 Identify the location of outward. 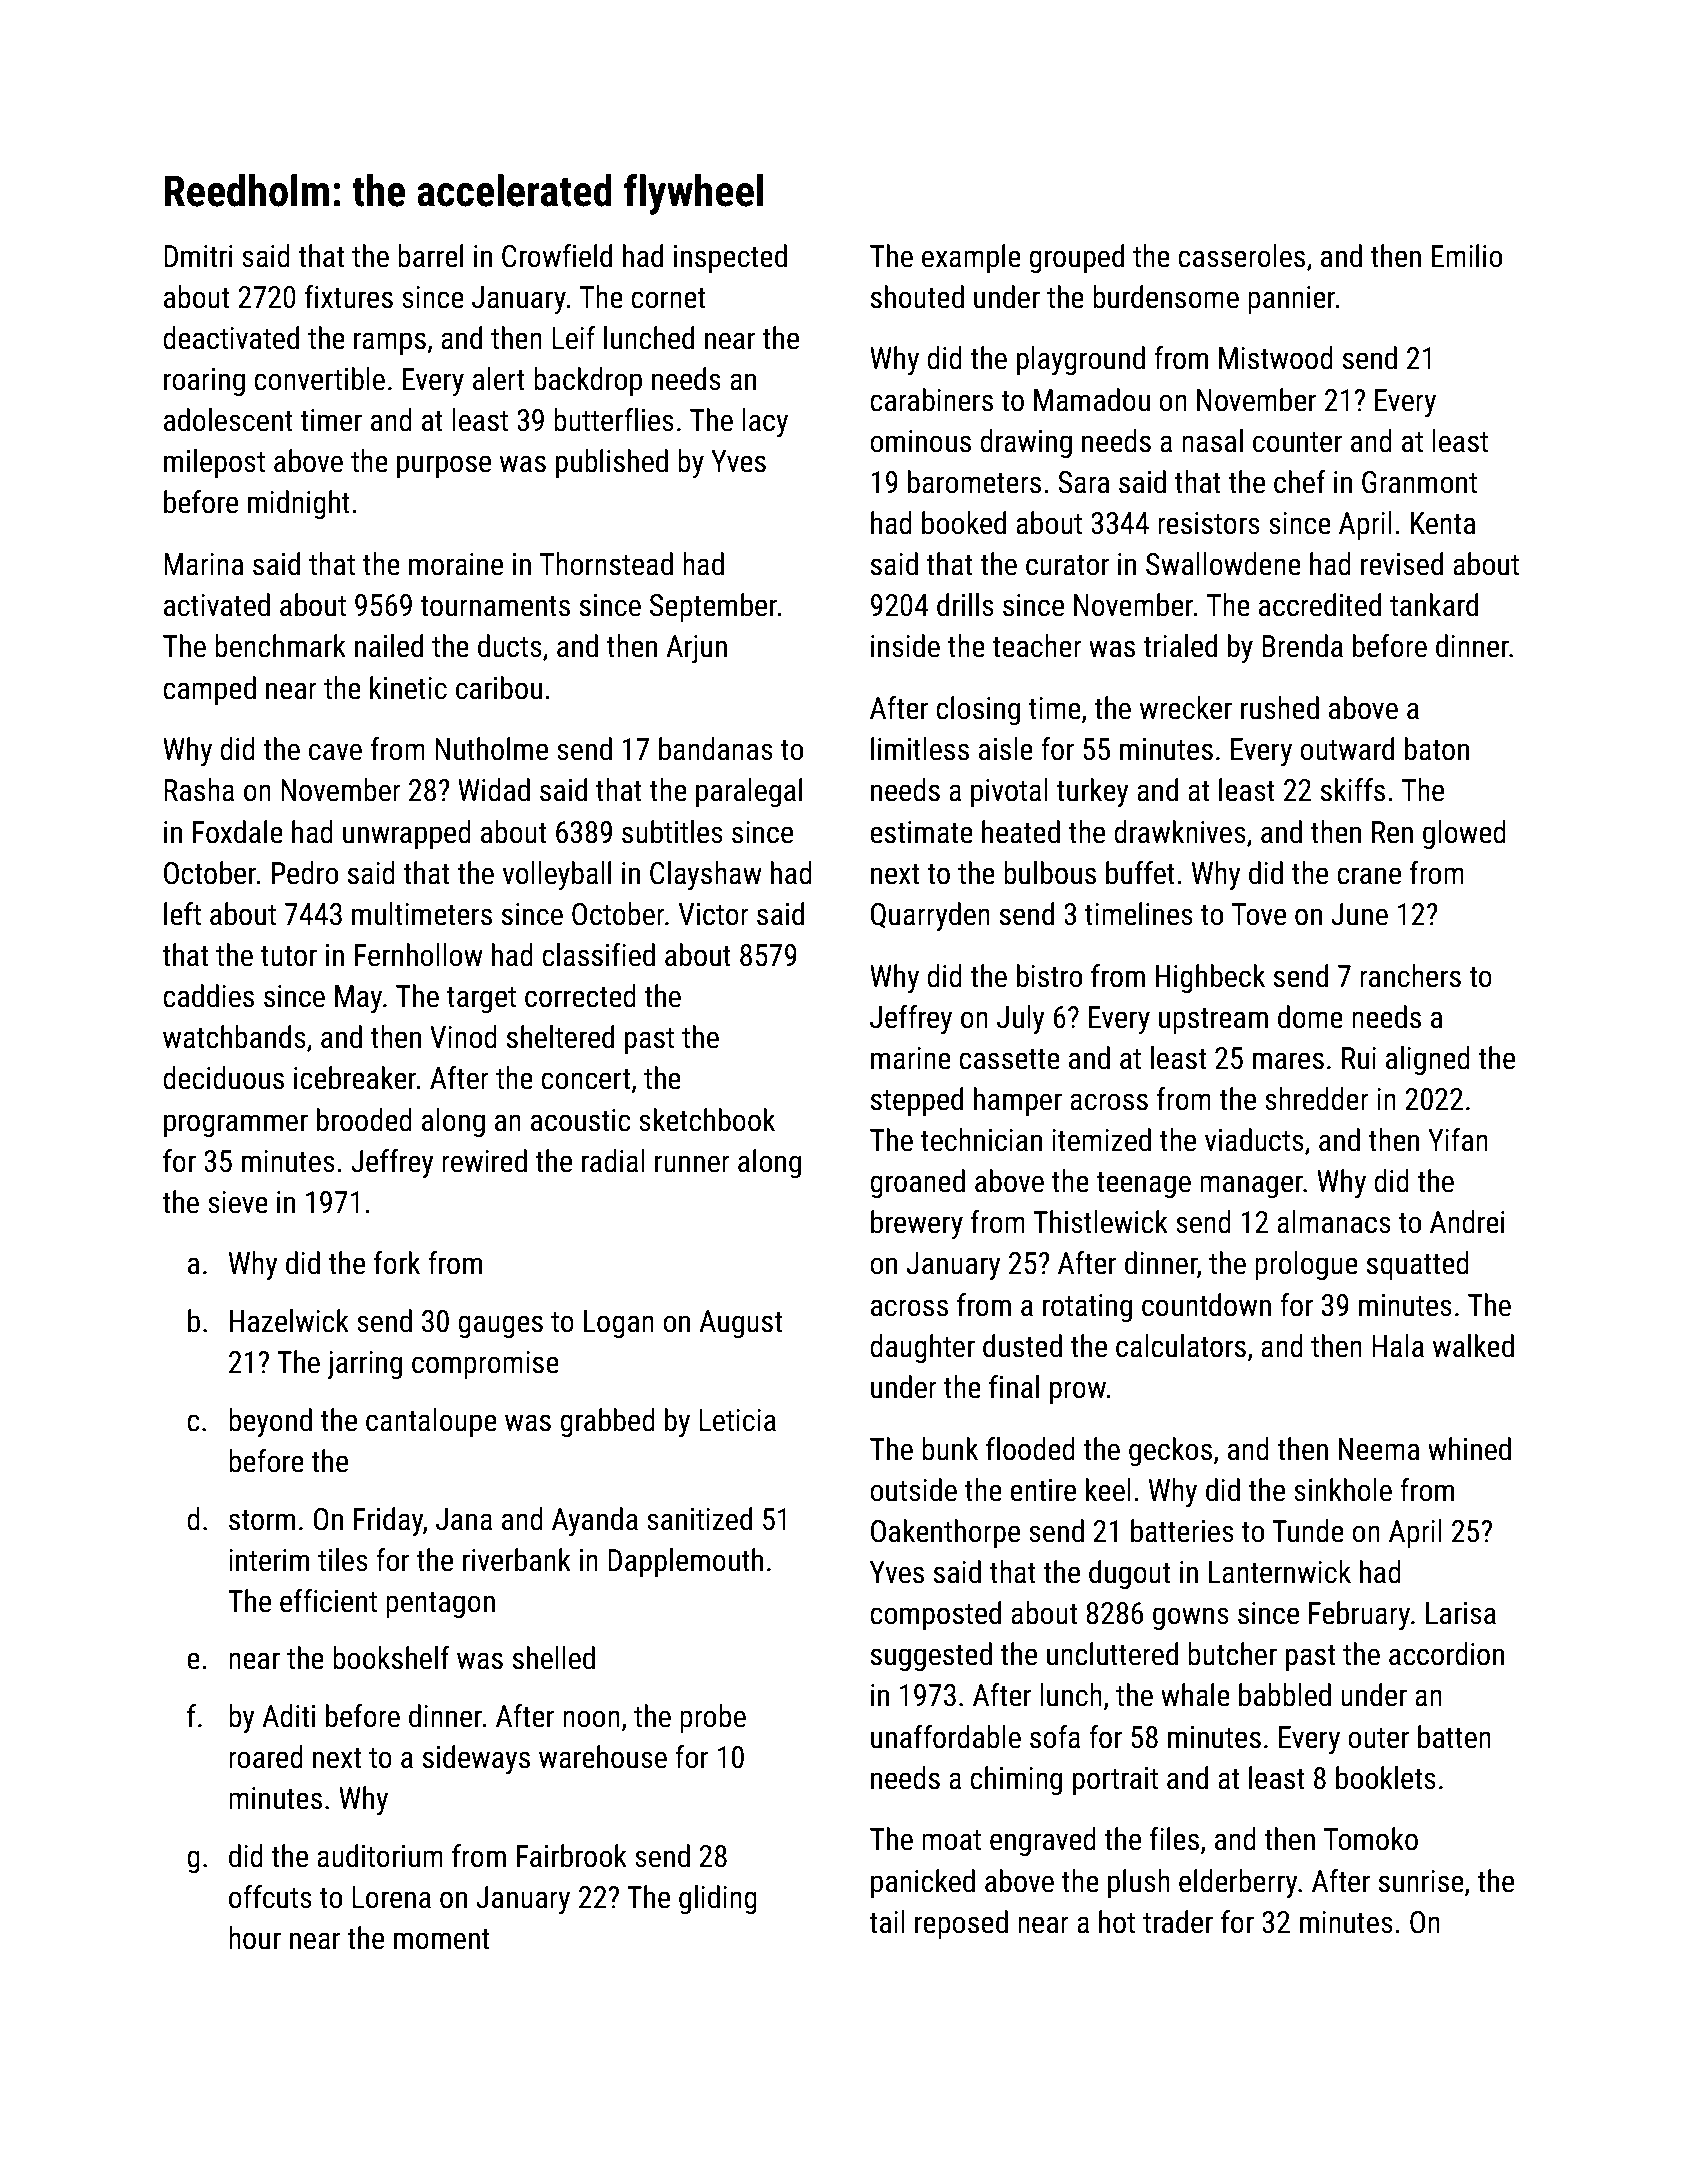
(1347, 749).
